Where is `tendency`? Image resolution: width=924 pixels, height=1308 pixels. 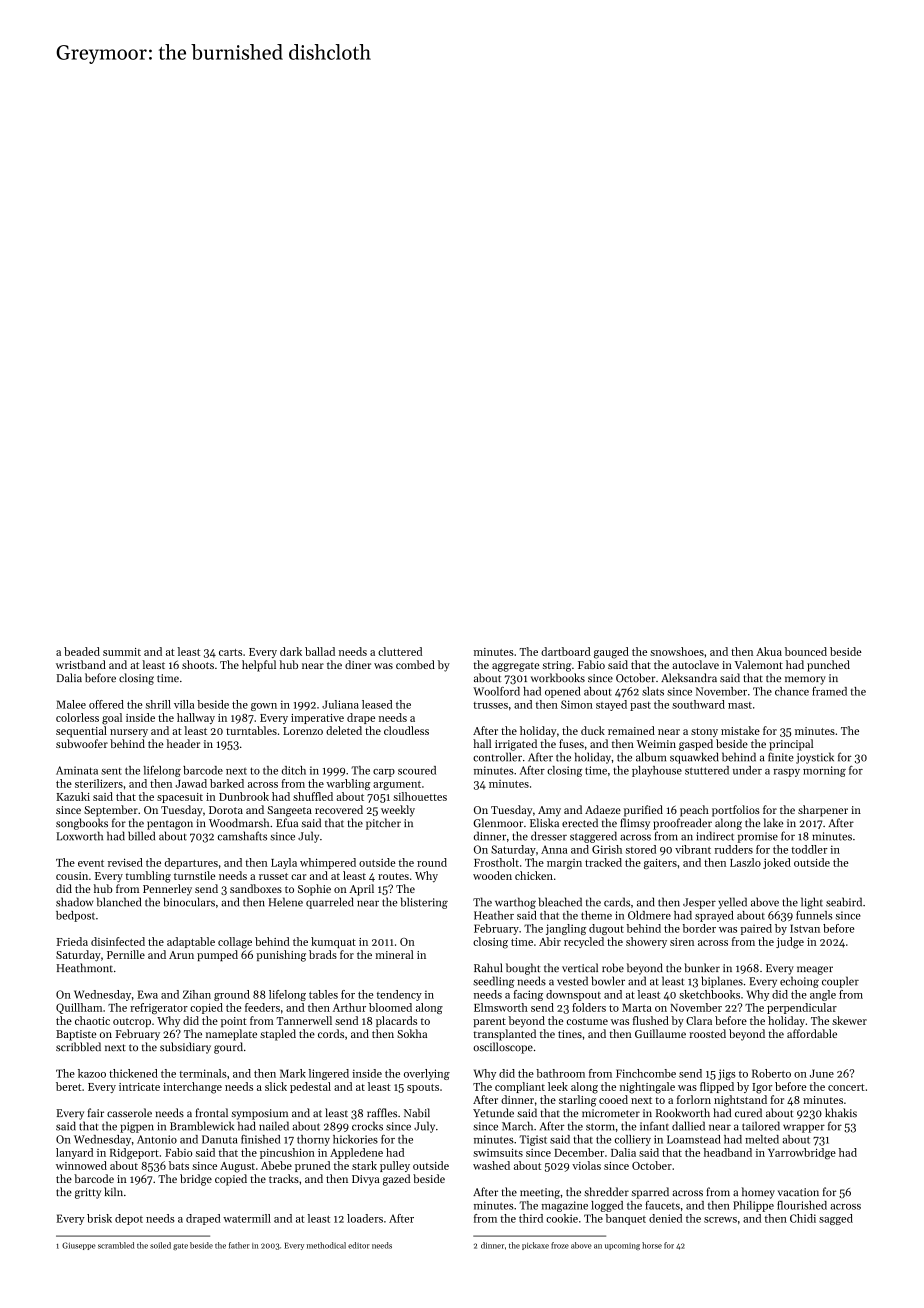
tendency is located at coordinates (399, 995).
